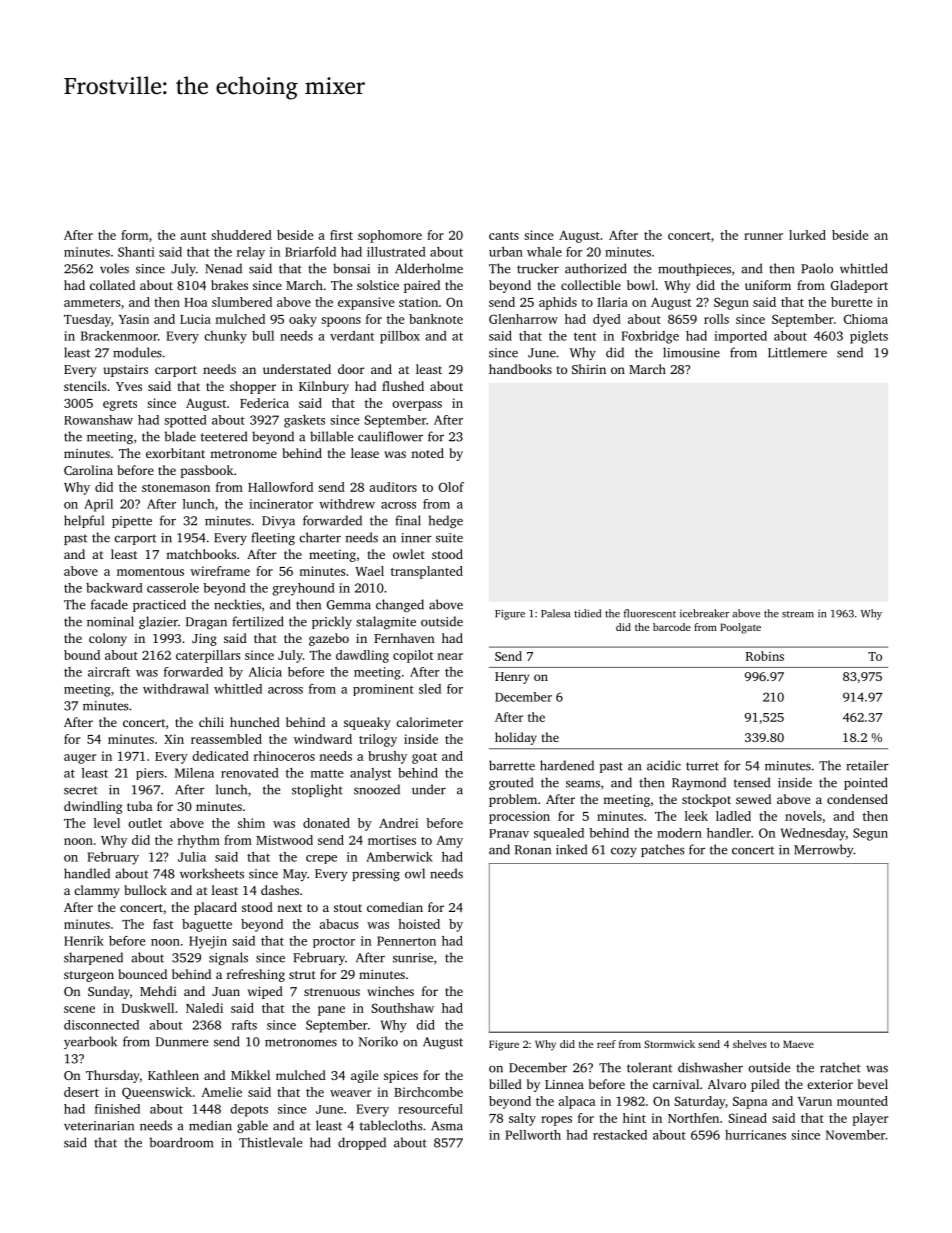 This page has height=1233, width=952. What do you see at coordinates (798, 614) in the page?
I see `stream` at bounding box center [798, 614].
